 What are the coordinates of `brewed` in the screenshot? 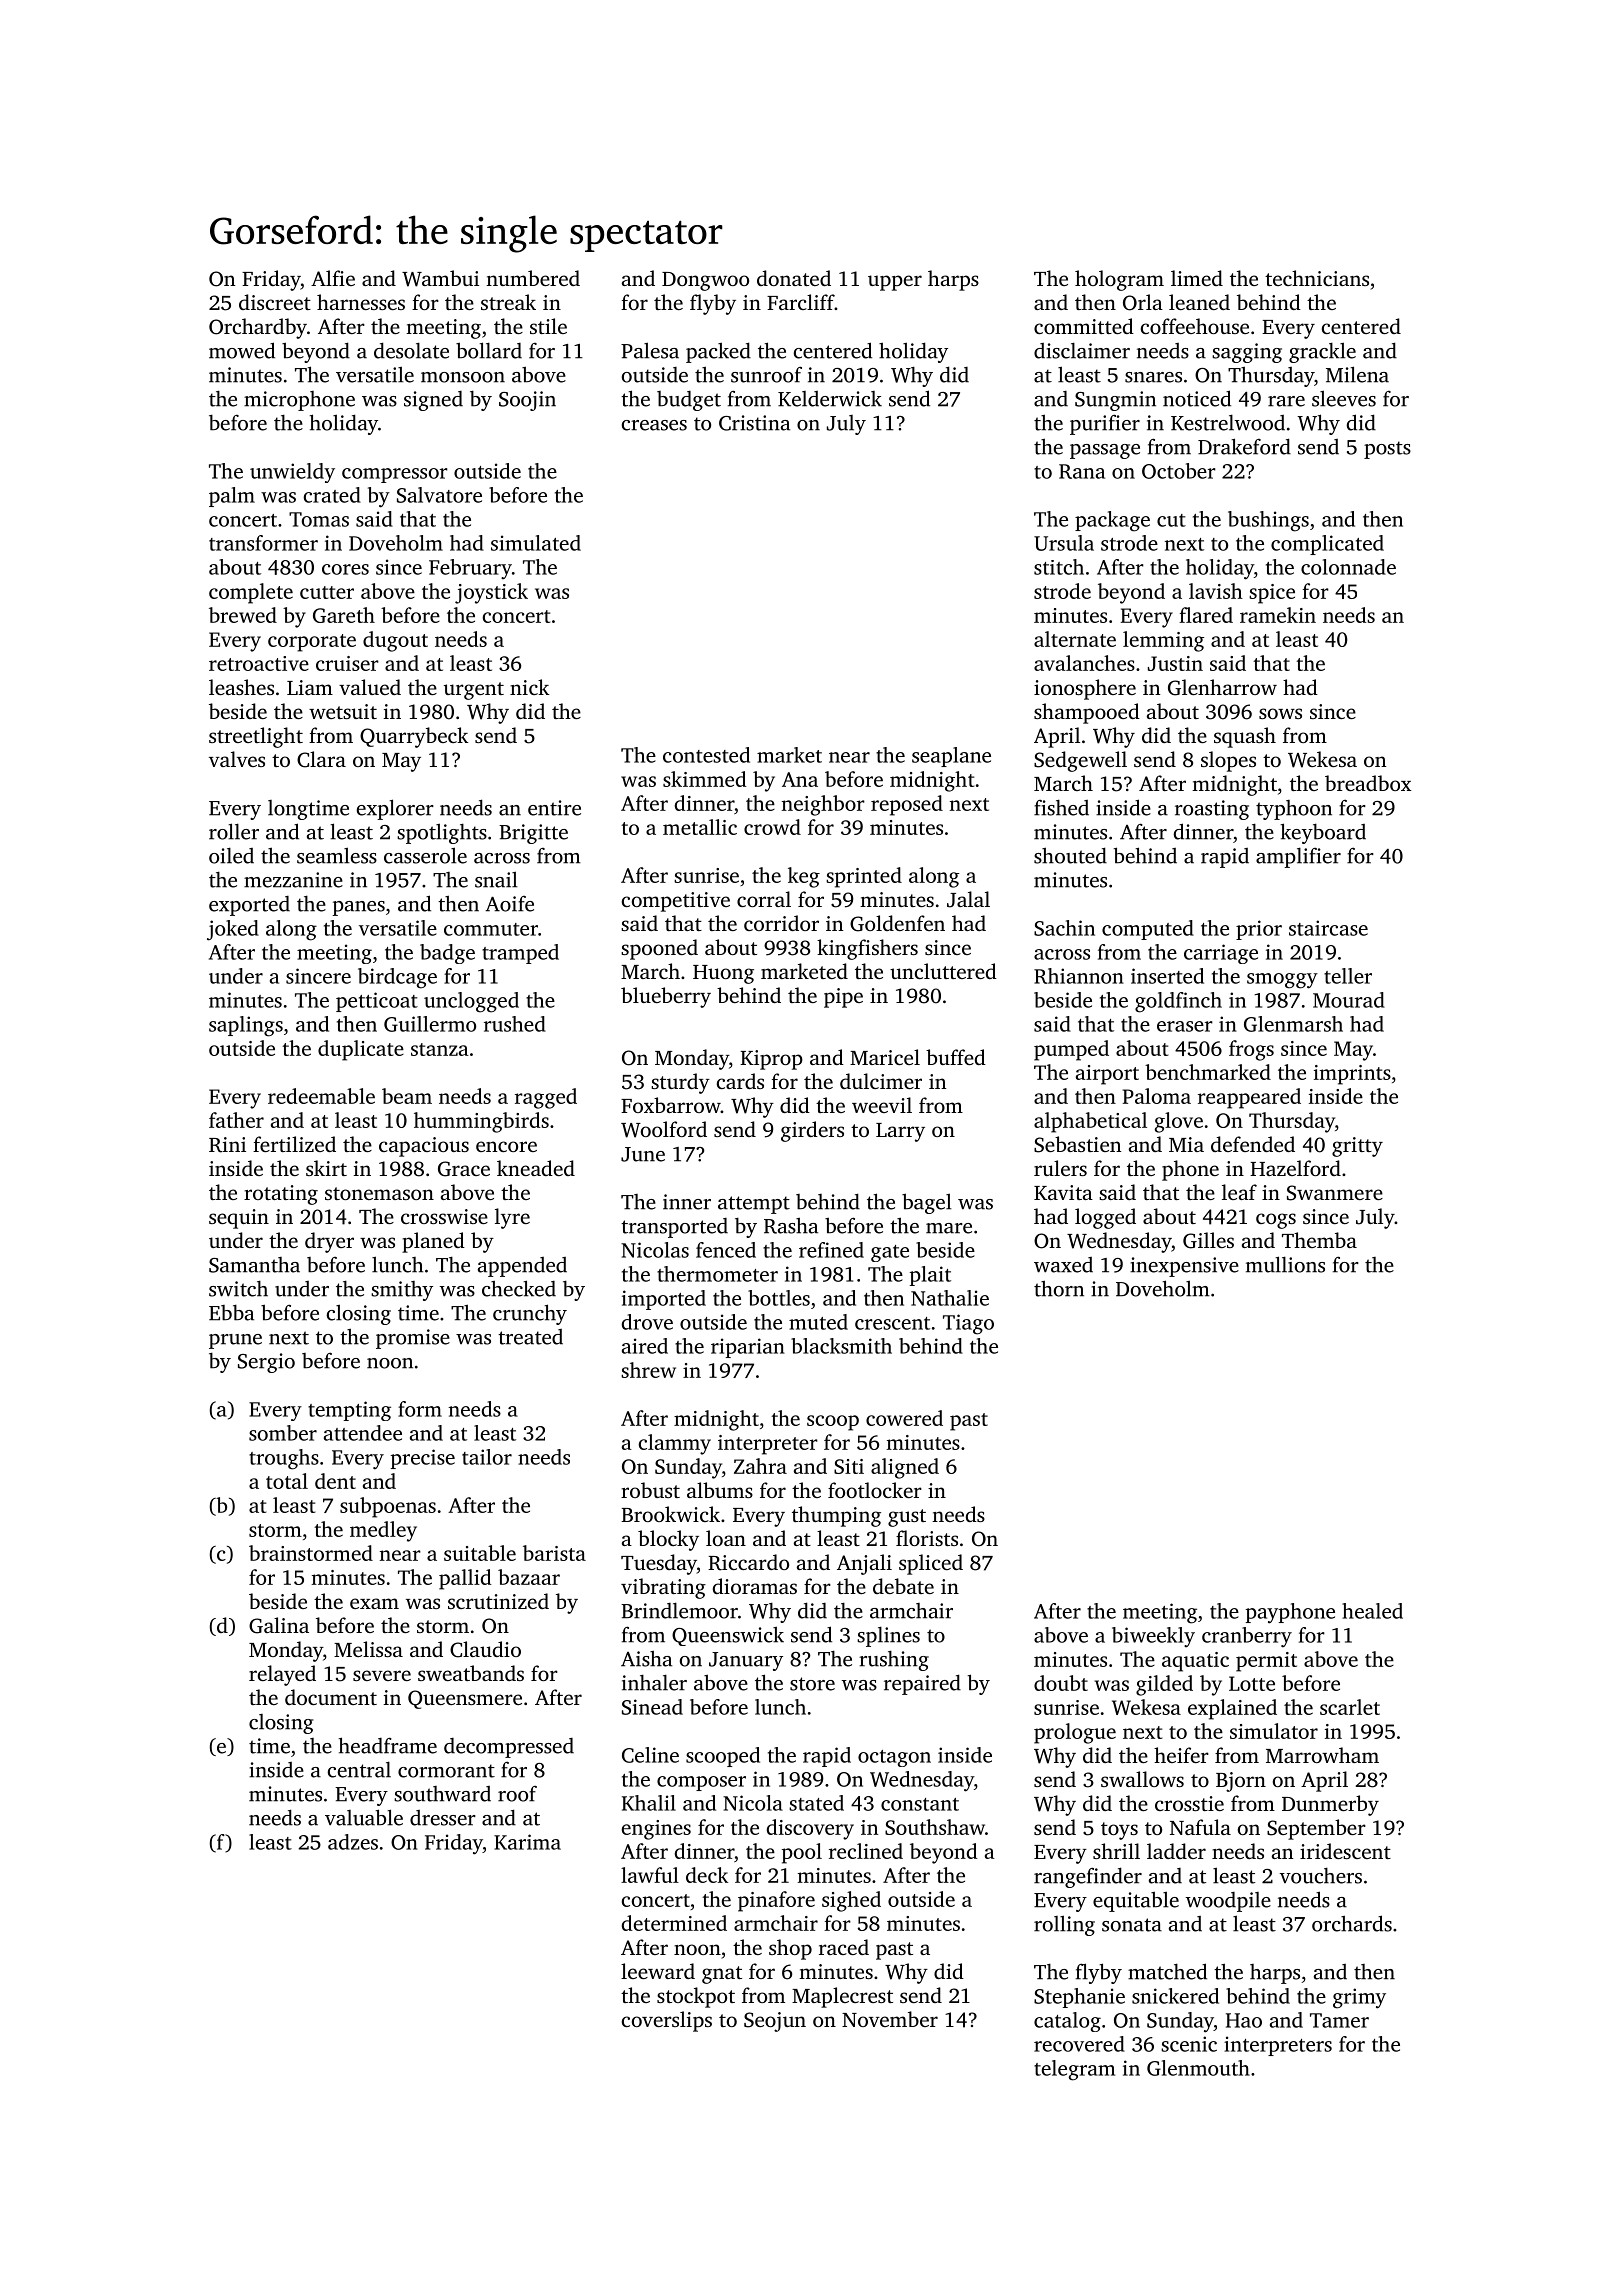 It's located at (243, 615).
